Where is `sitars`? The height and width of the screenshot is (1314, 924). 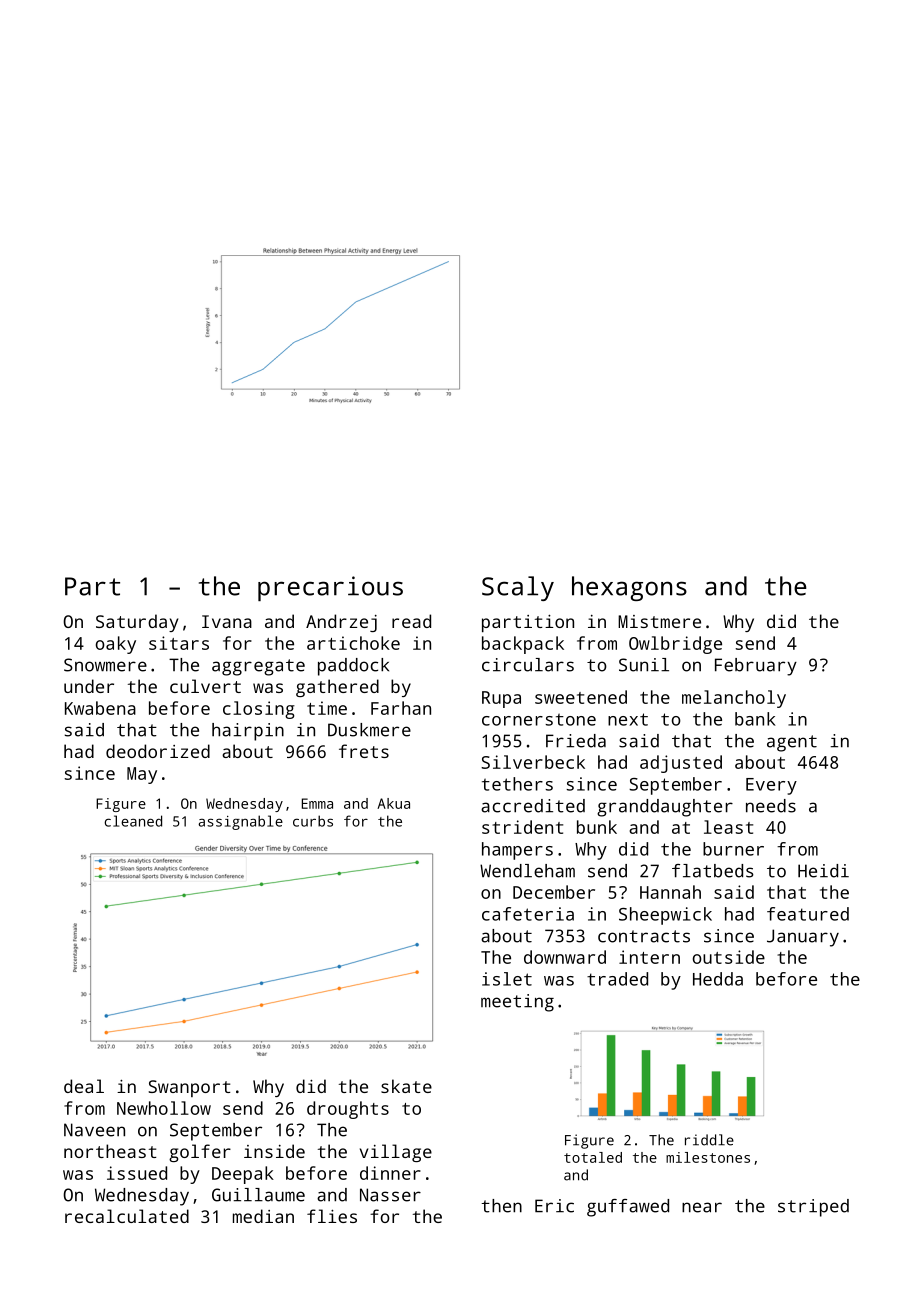
sitars is located at coordinates (179, 643).
